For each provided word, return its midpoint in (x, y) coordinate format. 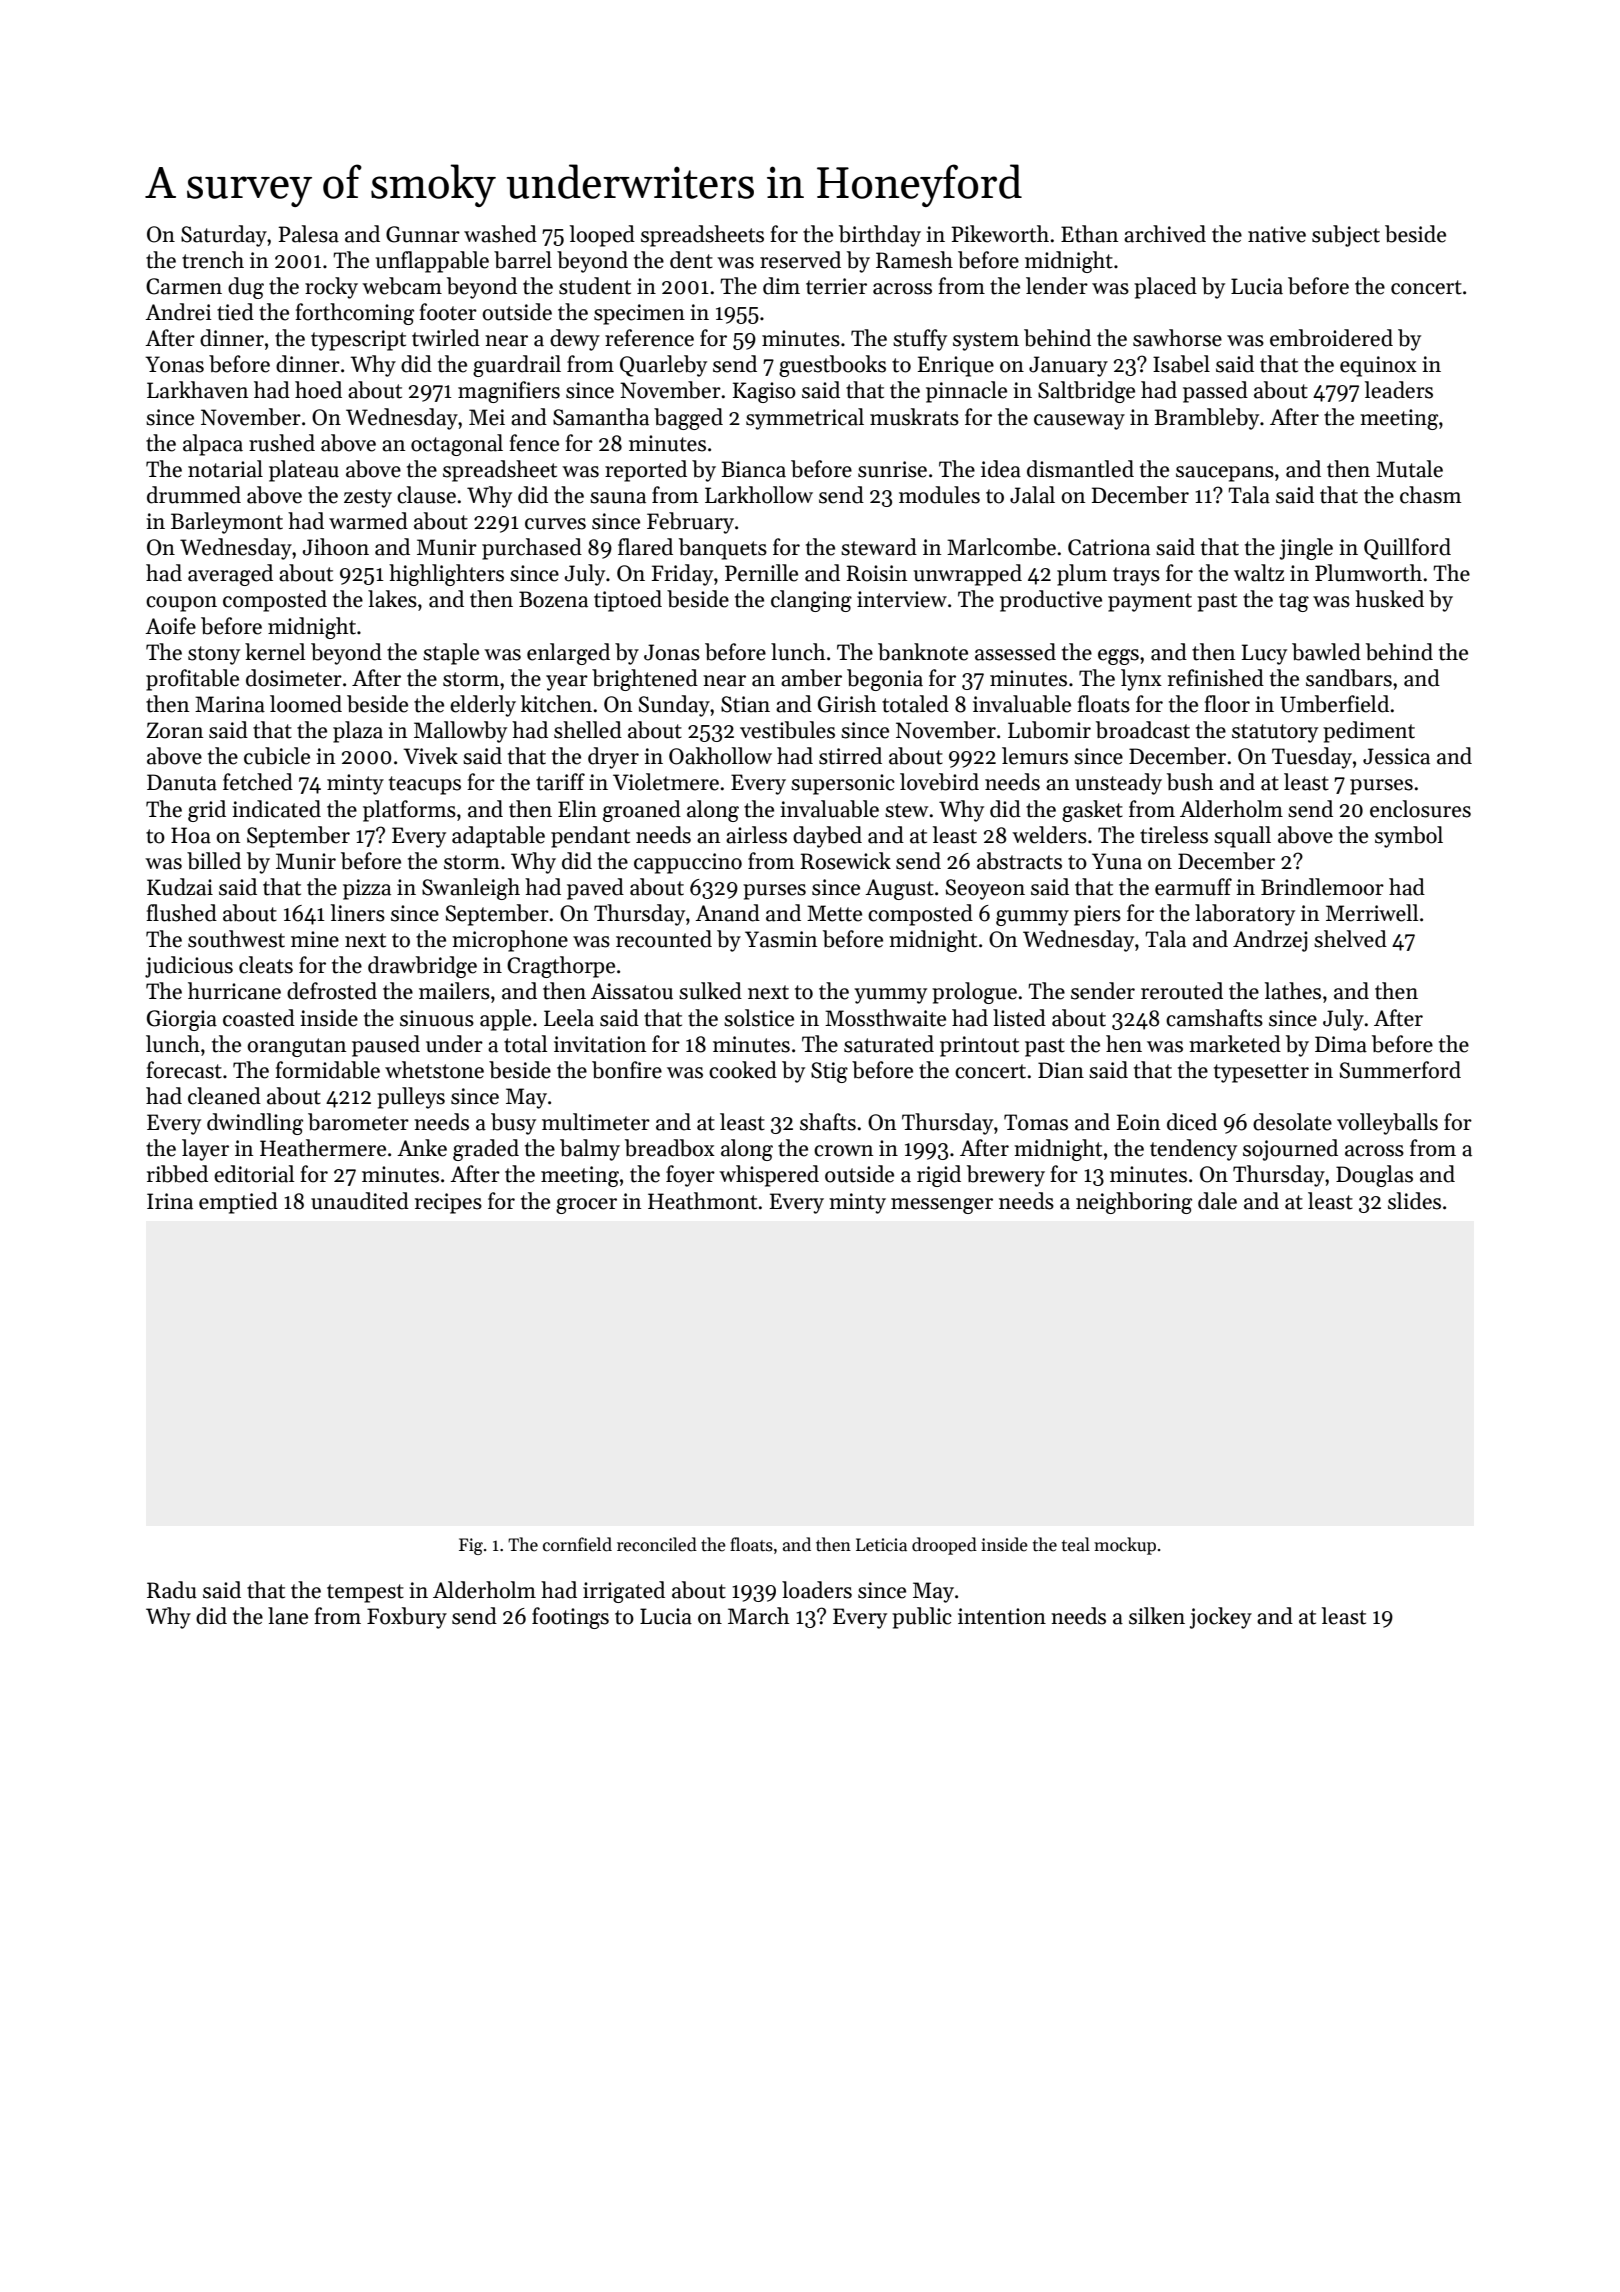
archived (1165, 234)
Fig (471, 1546)
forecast (184, 1070)
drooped (944, 1546)
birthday (880, 236)
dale (1217, 1201)
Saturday (224, 236)
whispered (769, 1176)
